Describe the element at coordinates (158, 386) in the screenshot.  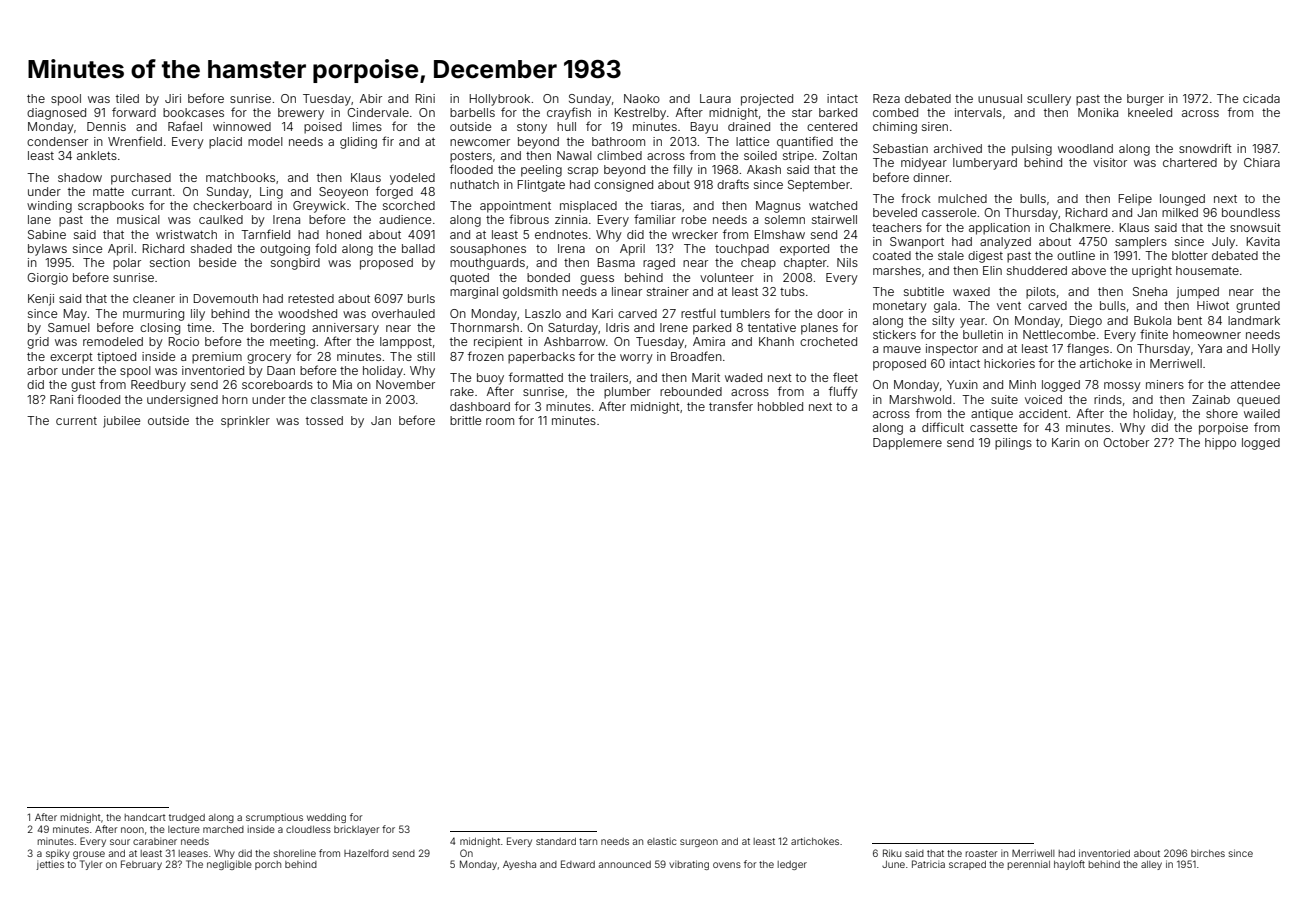
I see `Reedbury` at that location.
